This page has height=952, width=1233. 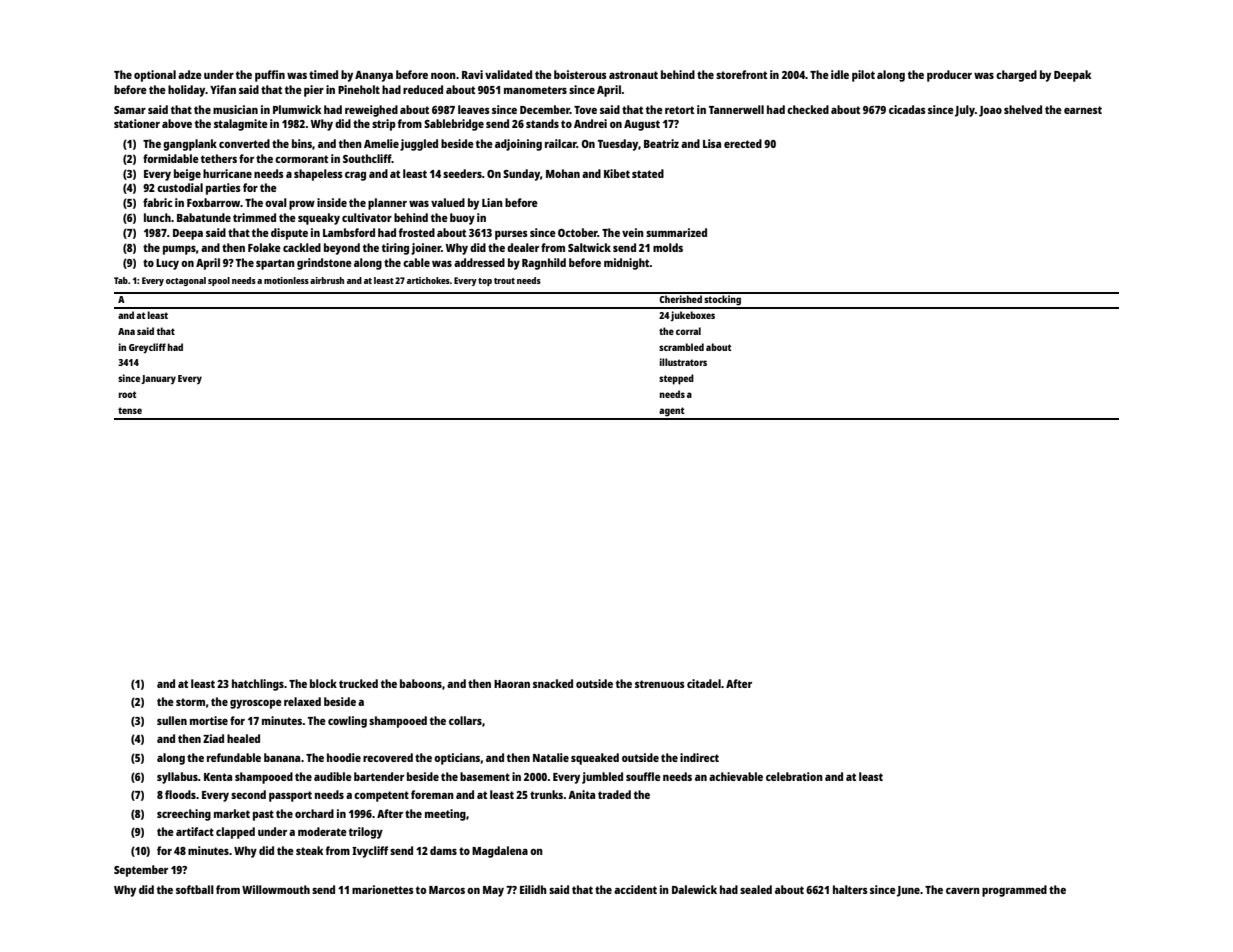 What do you see at coordinates (204, 217) in the page?
I see `Babatunde` at bounding box center [204, 217].
